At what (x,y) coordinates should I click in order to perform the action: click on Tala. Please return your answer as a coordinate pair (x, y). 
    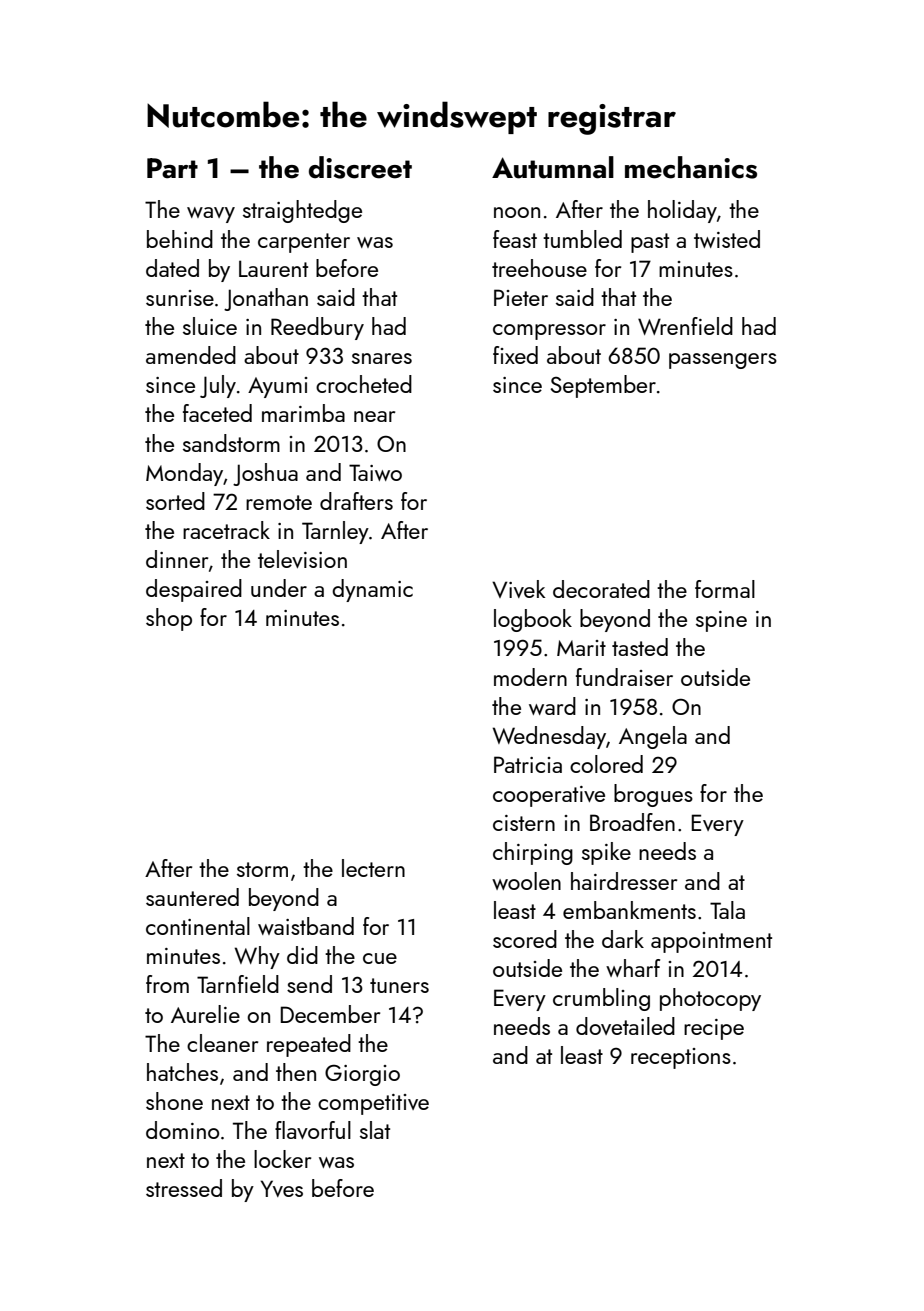
    Looking at the image, I should click on (727, 910).
